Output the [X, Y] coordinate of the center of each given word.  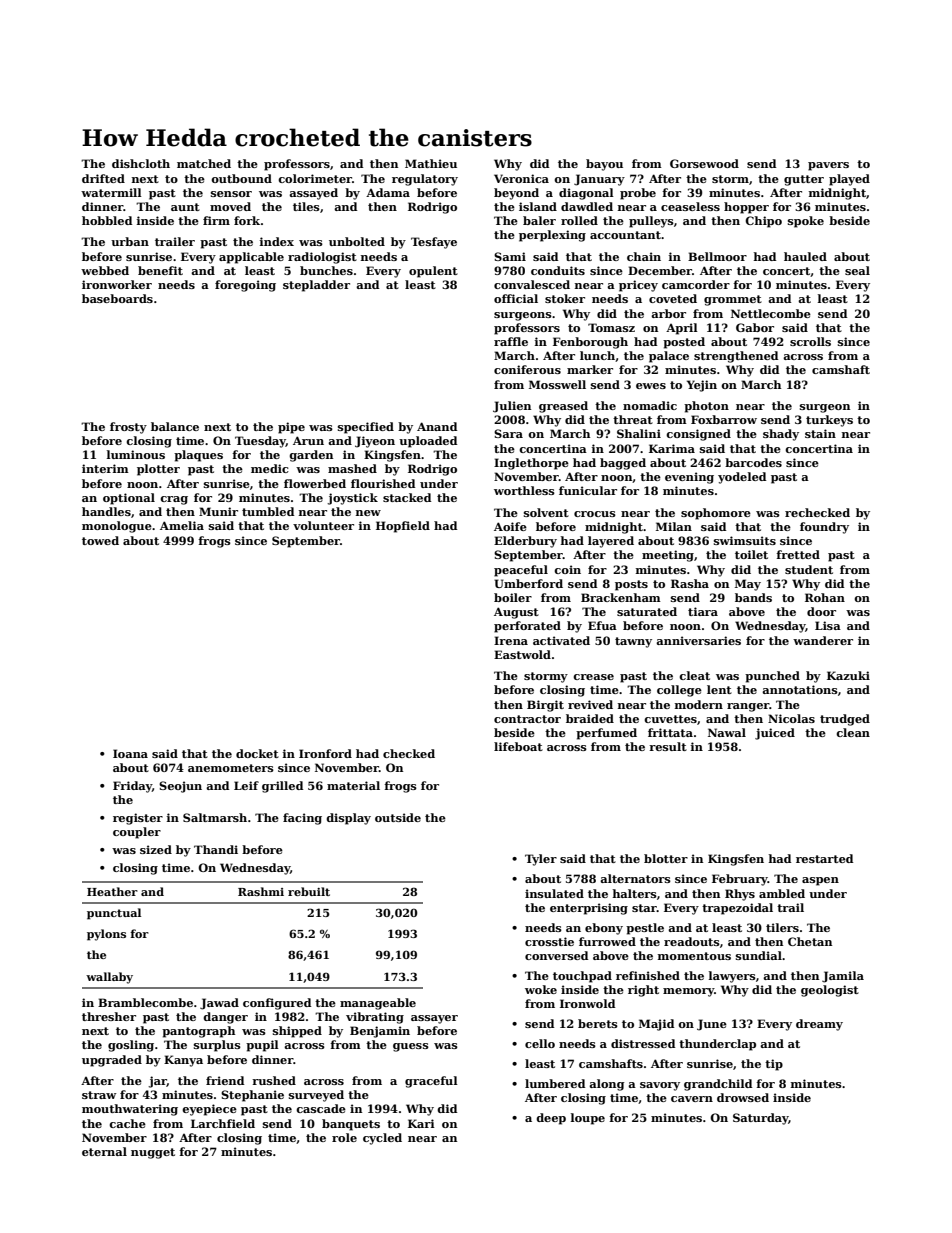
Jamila [843, 977]
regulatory [425, 180]
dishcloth [141, 163]
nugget [153, 1153]
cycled [382, 1139]
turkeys [829, 421]
